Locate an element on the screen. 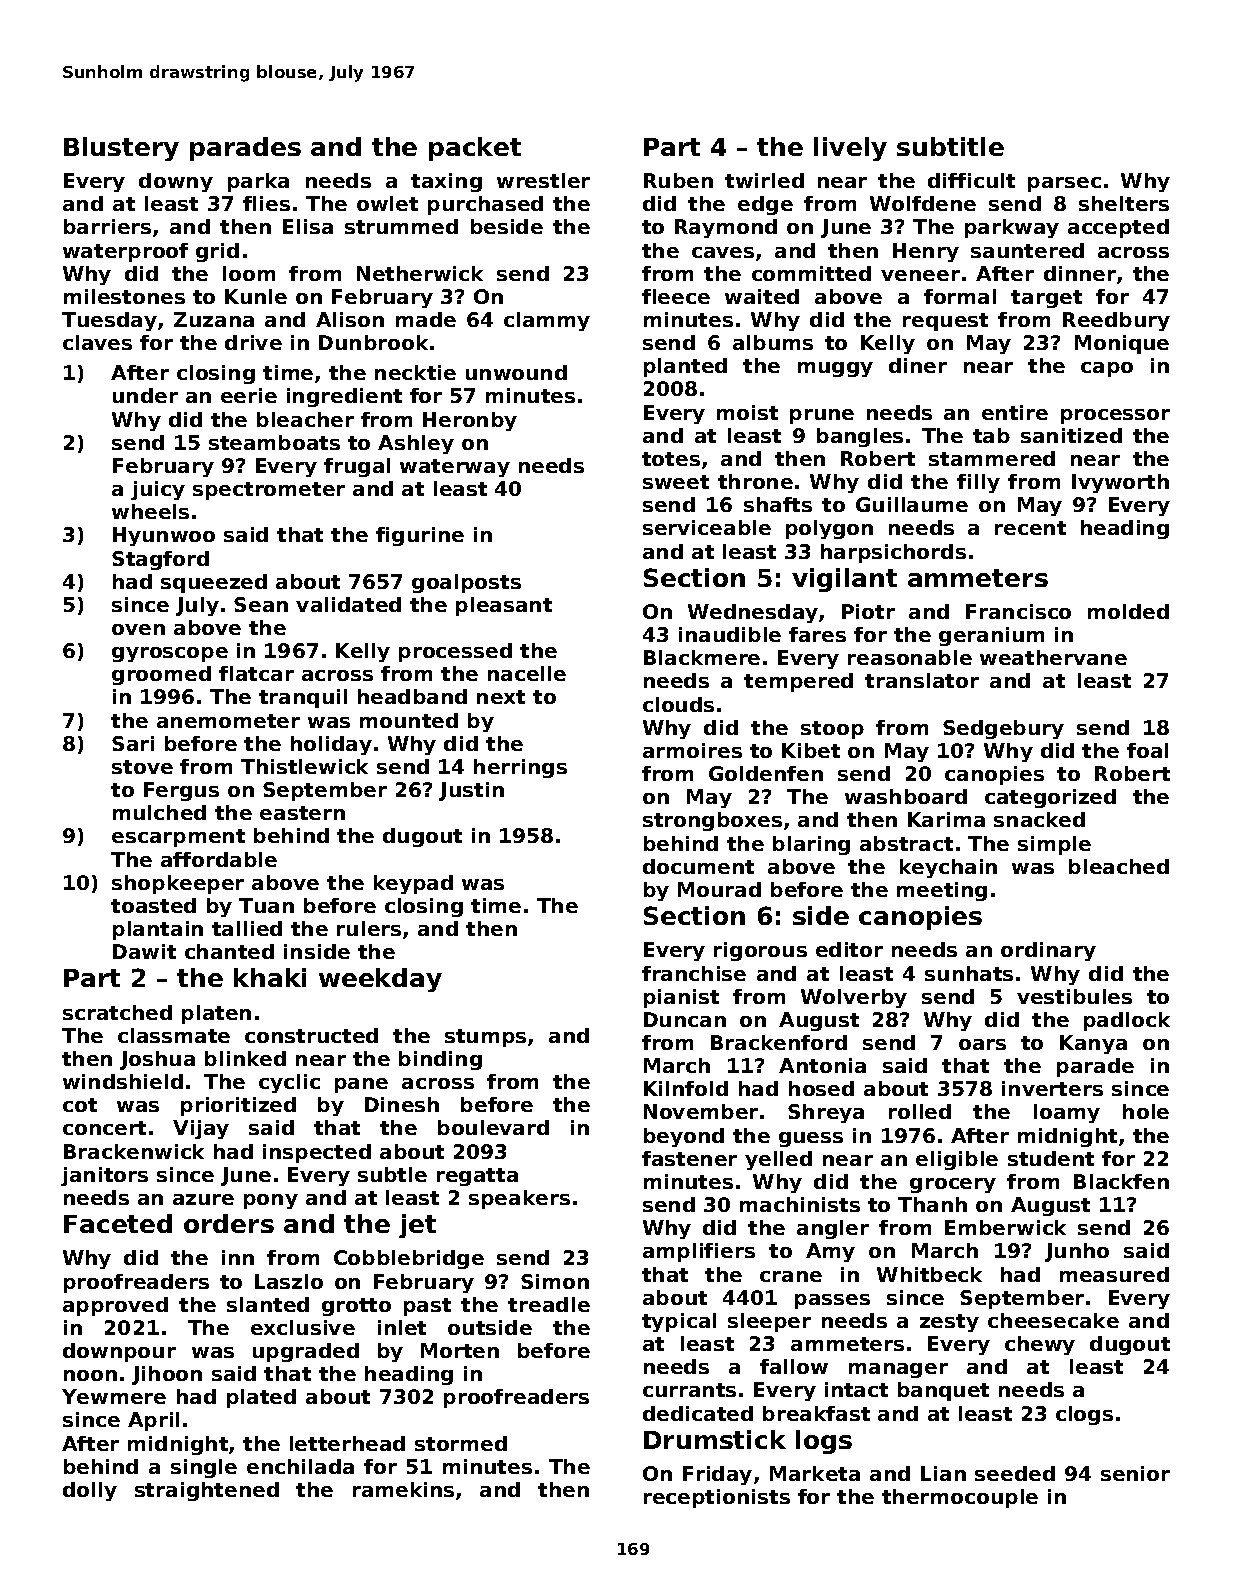 The height and width of the screenshot is (1595, 1233). yelled is located at coordinates (778, 1160).
